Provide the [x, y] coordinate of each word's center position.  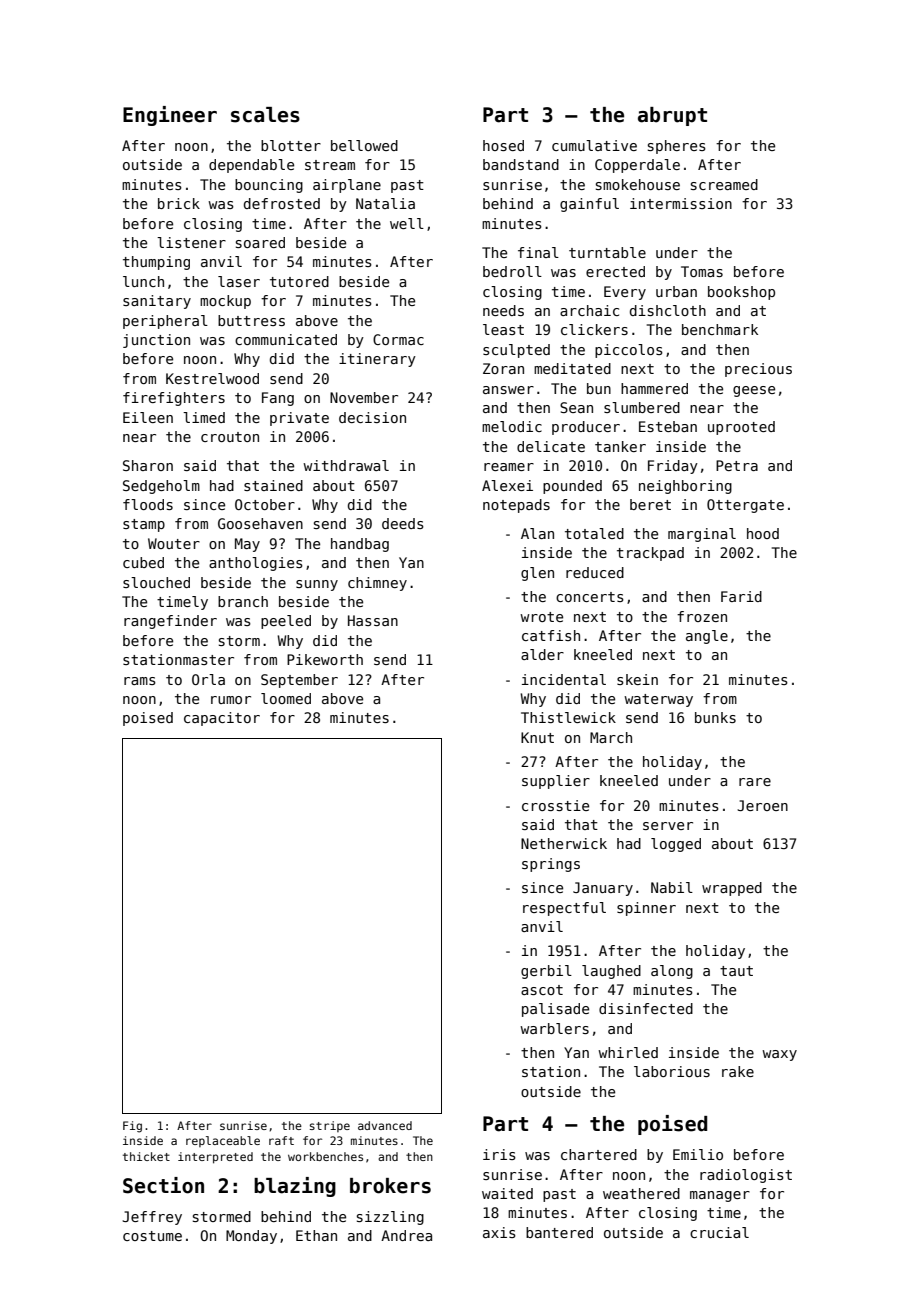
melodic [512, 426]
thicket [146, 1156]
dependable [251, 166]
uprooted [741, 428]
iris [499, 1154]
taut [736, 971]
